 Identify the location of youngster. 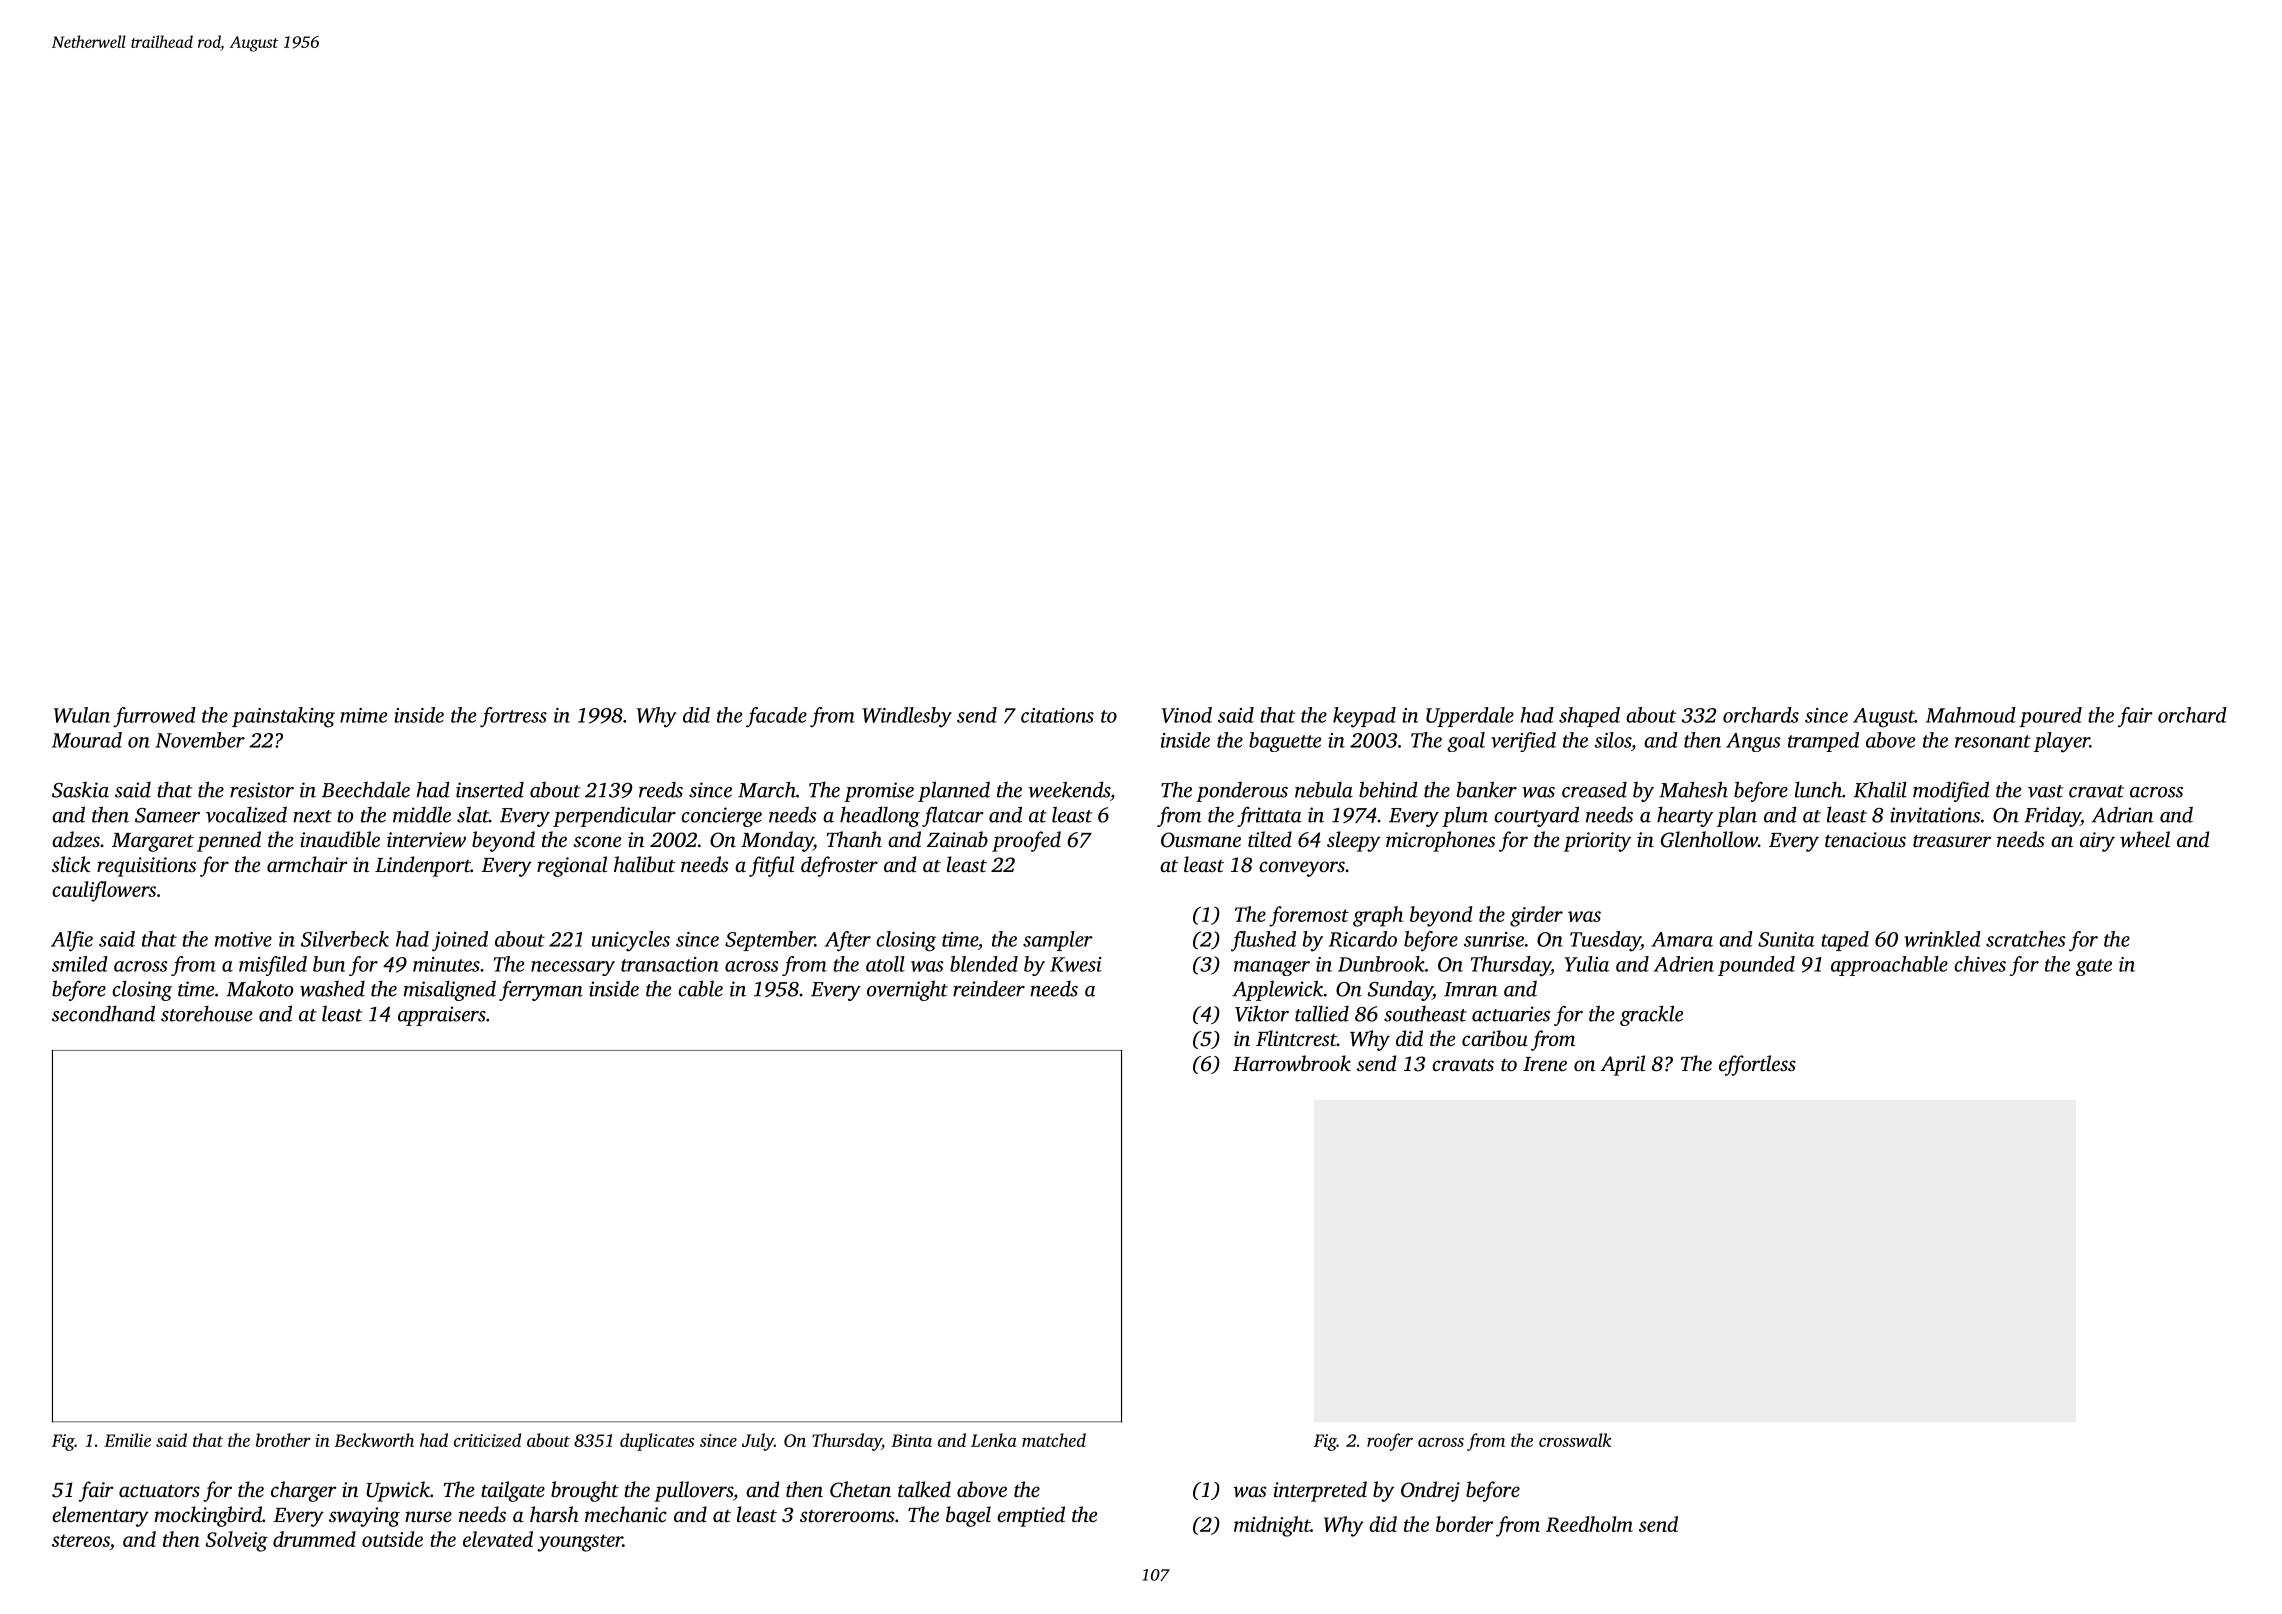
(580, 1543).
